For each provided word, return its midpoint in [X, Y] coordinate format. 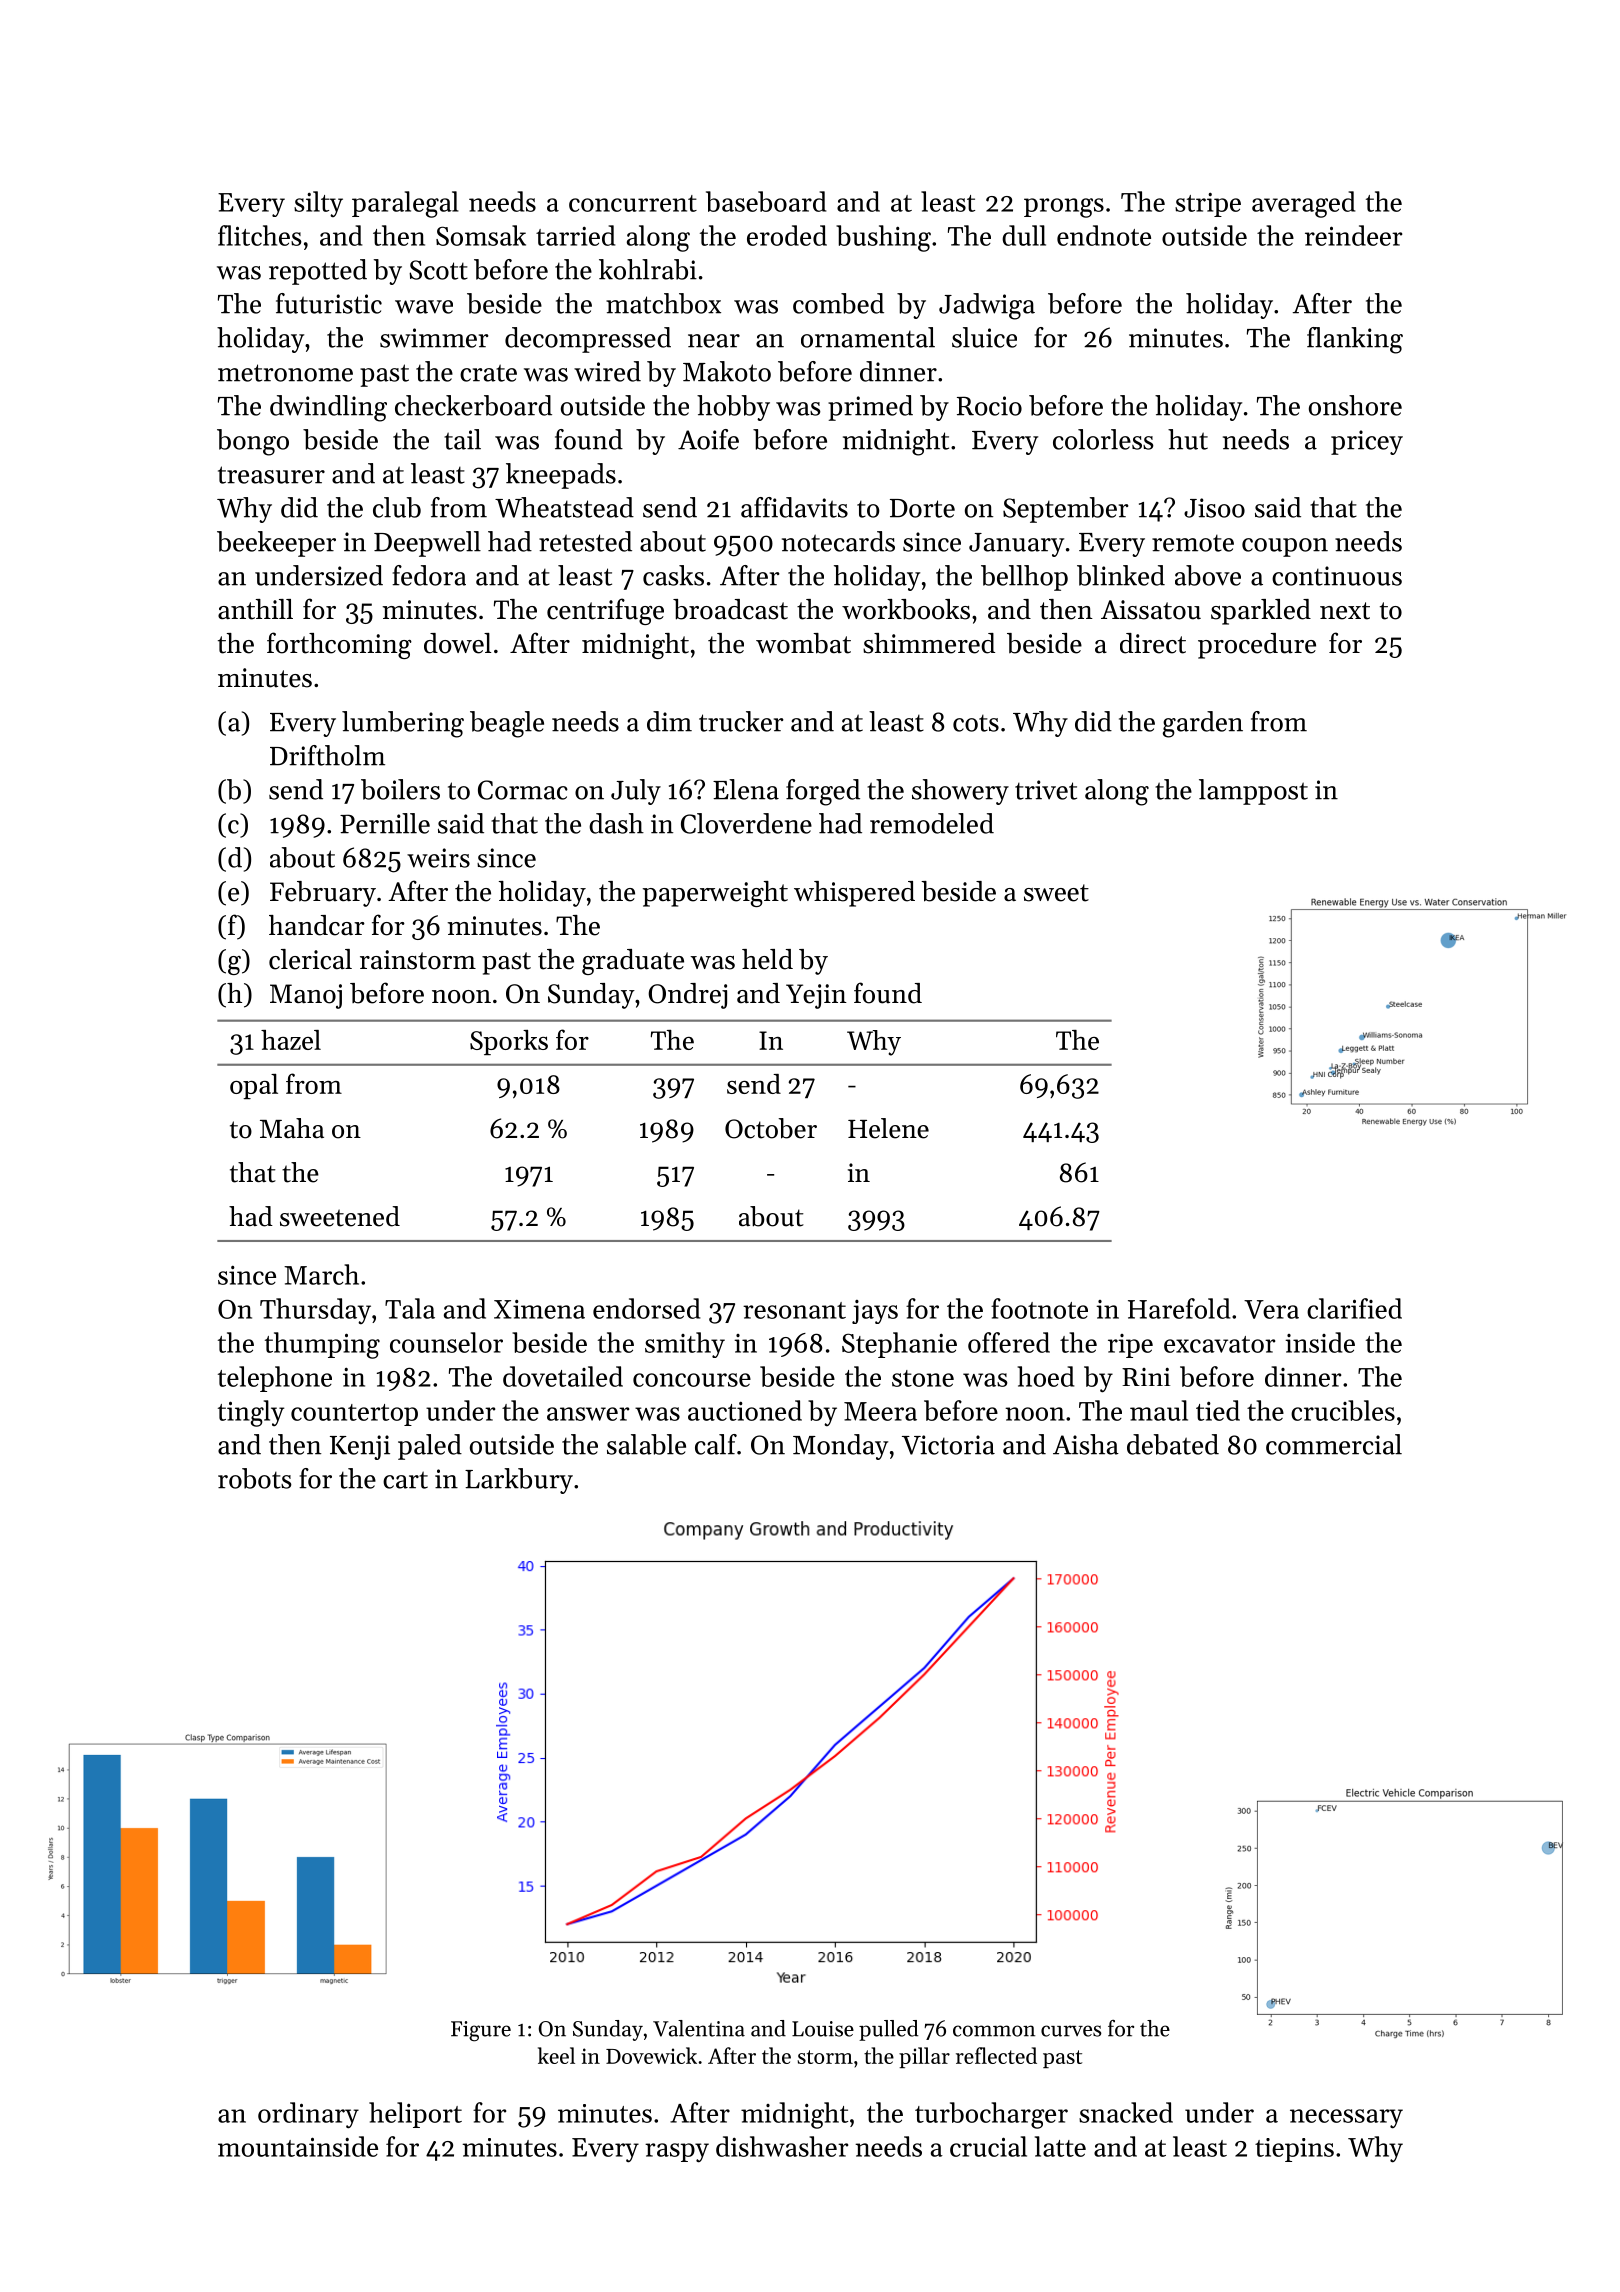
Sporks [509, 1042]
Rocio [989, 406]
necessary [1346, 2119]
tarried [575, 235]
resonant [794, 1310]
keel [556, 2055]
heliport [415, 2115]
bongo [253, 442]
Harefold [1179, 1308]
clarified [1354, 1308]
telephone [275, 1379]
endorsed [646, 1308]
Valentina [699, 2028]
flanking [1355, 340]
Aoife [708, 439]
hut [1188, 439]
